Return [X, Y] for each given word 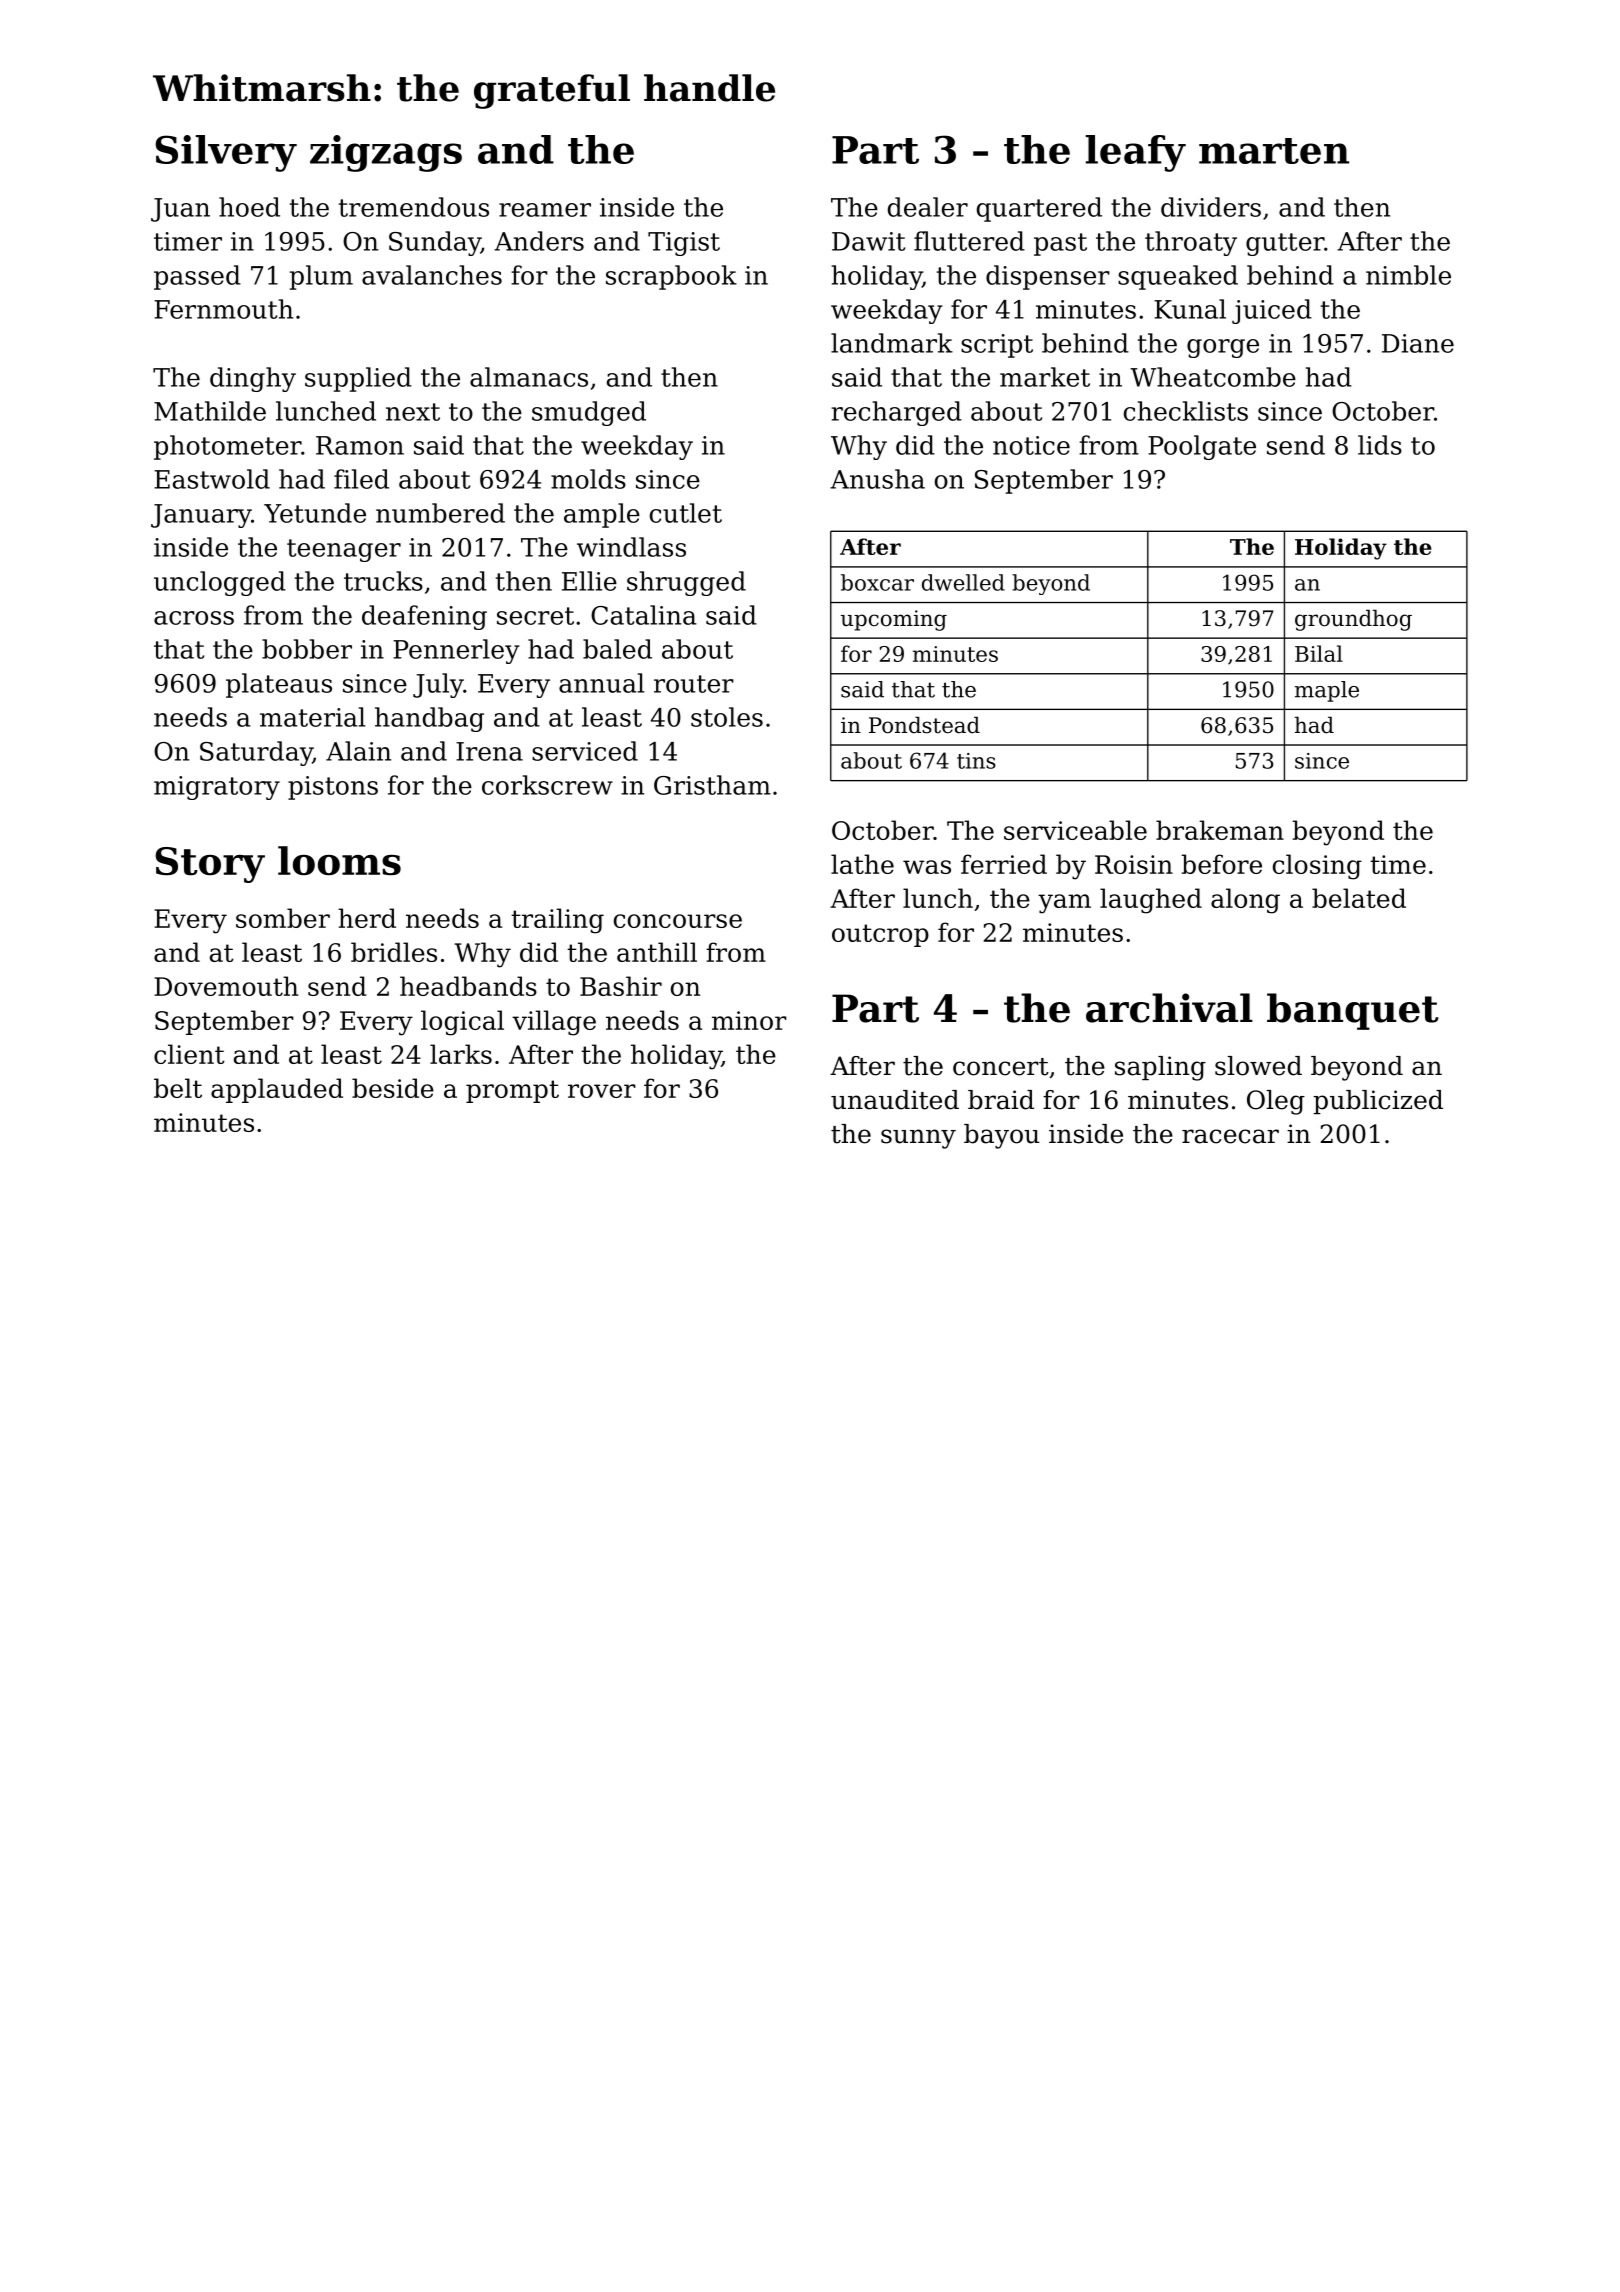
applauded [277, 1090]
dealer [928, 207]
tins [976, 761]
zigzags [386, 153]
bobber [307, 649]
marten [1274, 151]
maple [1327, 691]
